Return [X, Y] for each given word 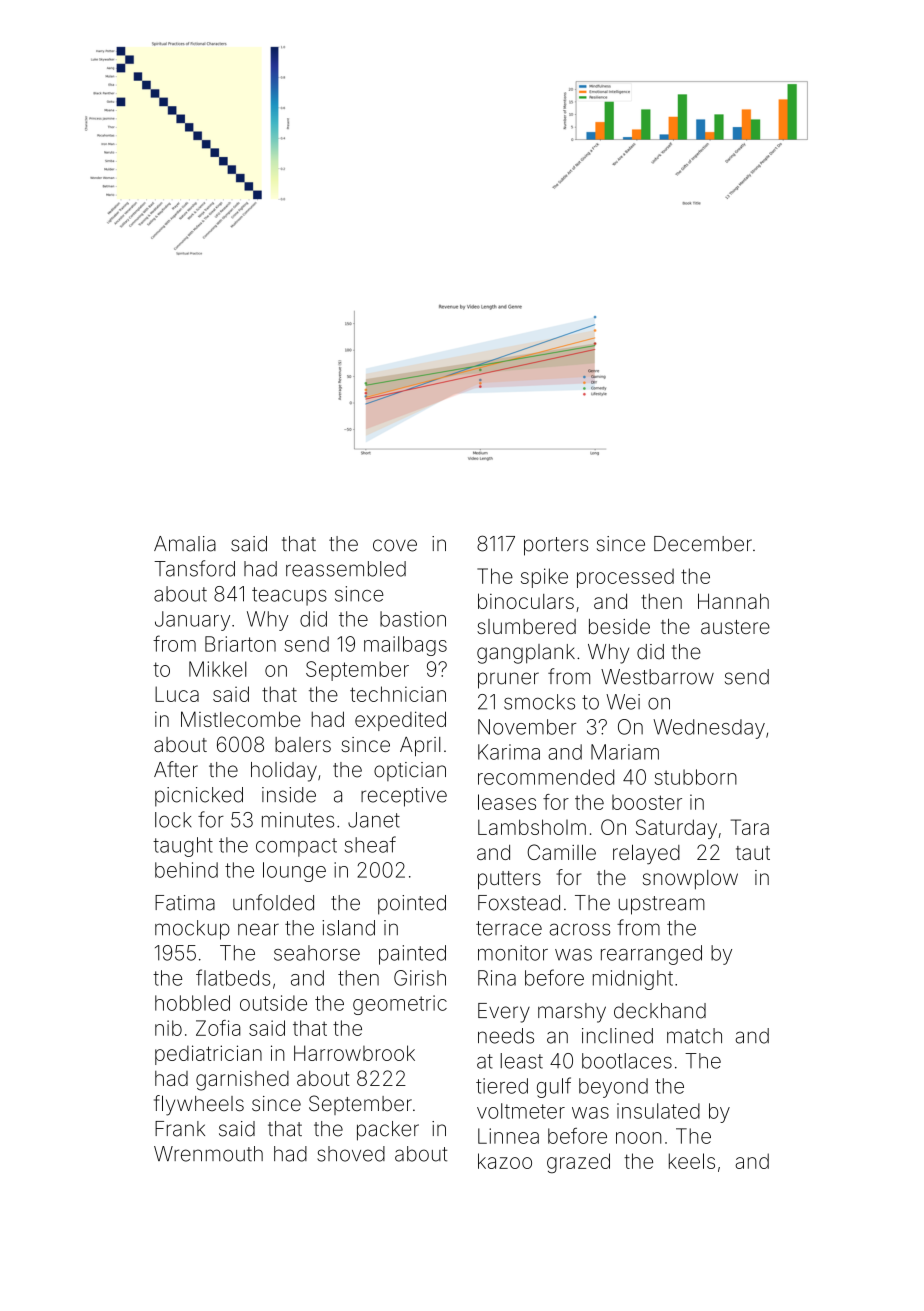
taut [753, 853]
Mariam [625, 752]
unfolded [273, 902]
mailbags [405, 646]
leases [507, 802]
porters [556, 546]
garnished [242, 1081]
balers [303, 744]
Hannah [733, 601]
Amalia [185, 544]
